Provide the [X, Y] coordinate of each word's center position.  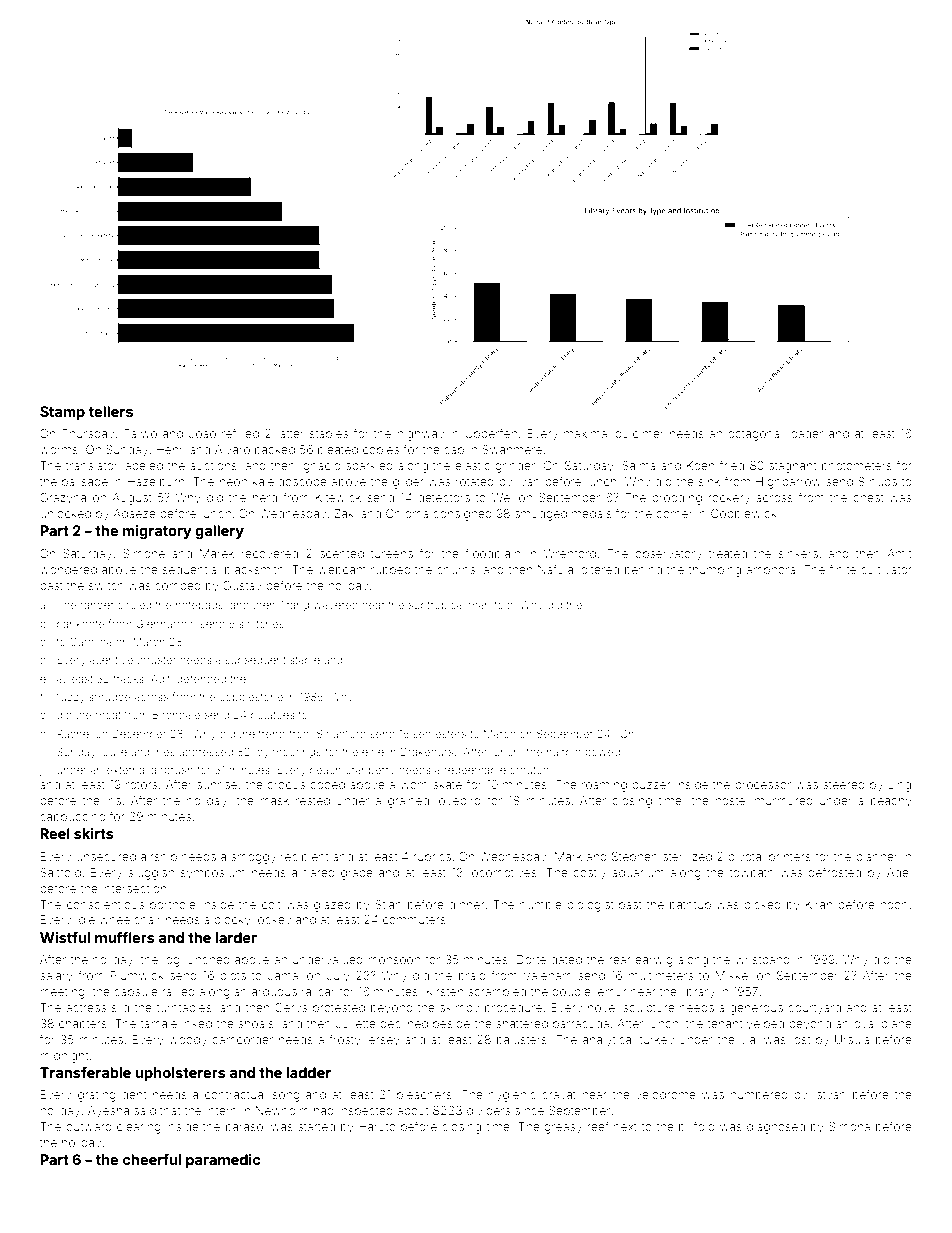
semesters [439, 734]
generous [756, 1010]
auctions [213, 465]
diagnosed [776, 1128]
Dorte [531, 959]
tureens [392, 554]
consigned [462, 515]
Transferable [85, 1072]
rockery [729, 499]
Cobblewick [744, 513]
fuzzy [71, 698]
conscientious [105, 904]
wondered [68, 569]
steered [844, 784]
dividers [488, 1110]
